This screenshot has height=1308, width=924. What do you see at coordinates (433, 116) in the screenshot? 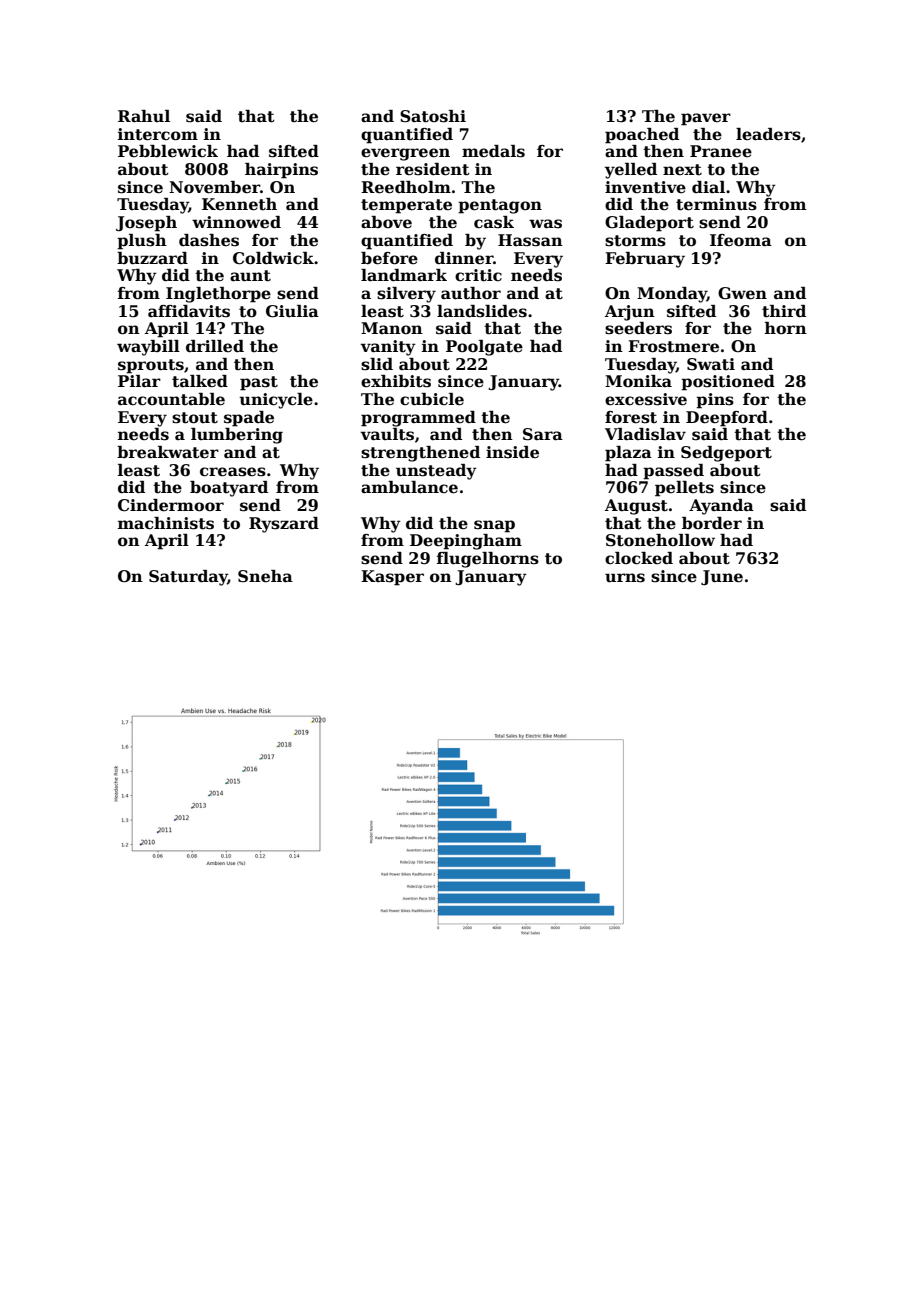
I see `Satoshi` at bounding box center [433, 116].
